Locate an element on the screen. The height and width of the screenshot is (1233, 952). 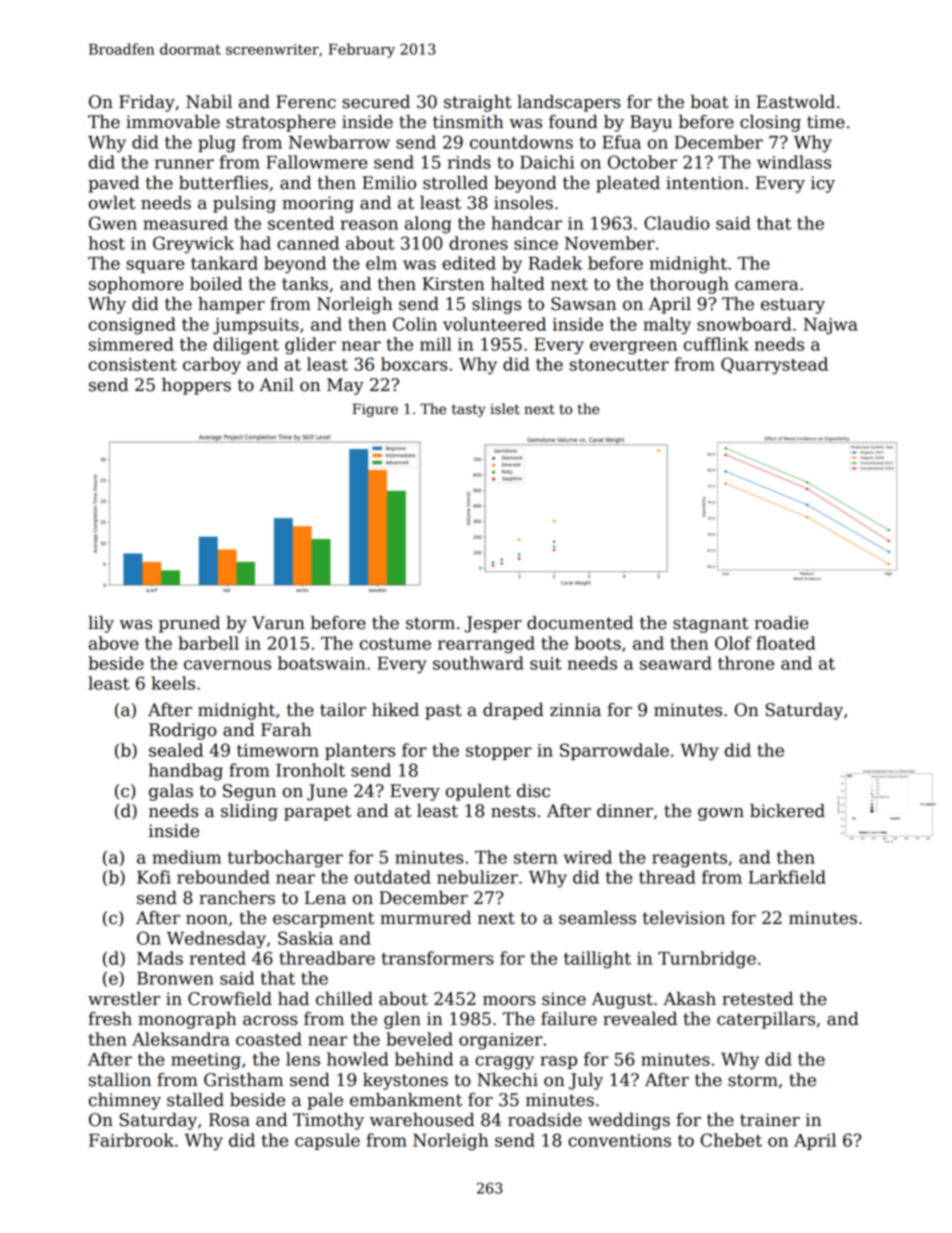
Varun is located at coordinates (278, 623).
